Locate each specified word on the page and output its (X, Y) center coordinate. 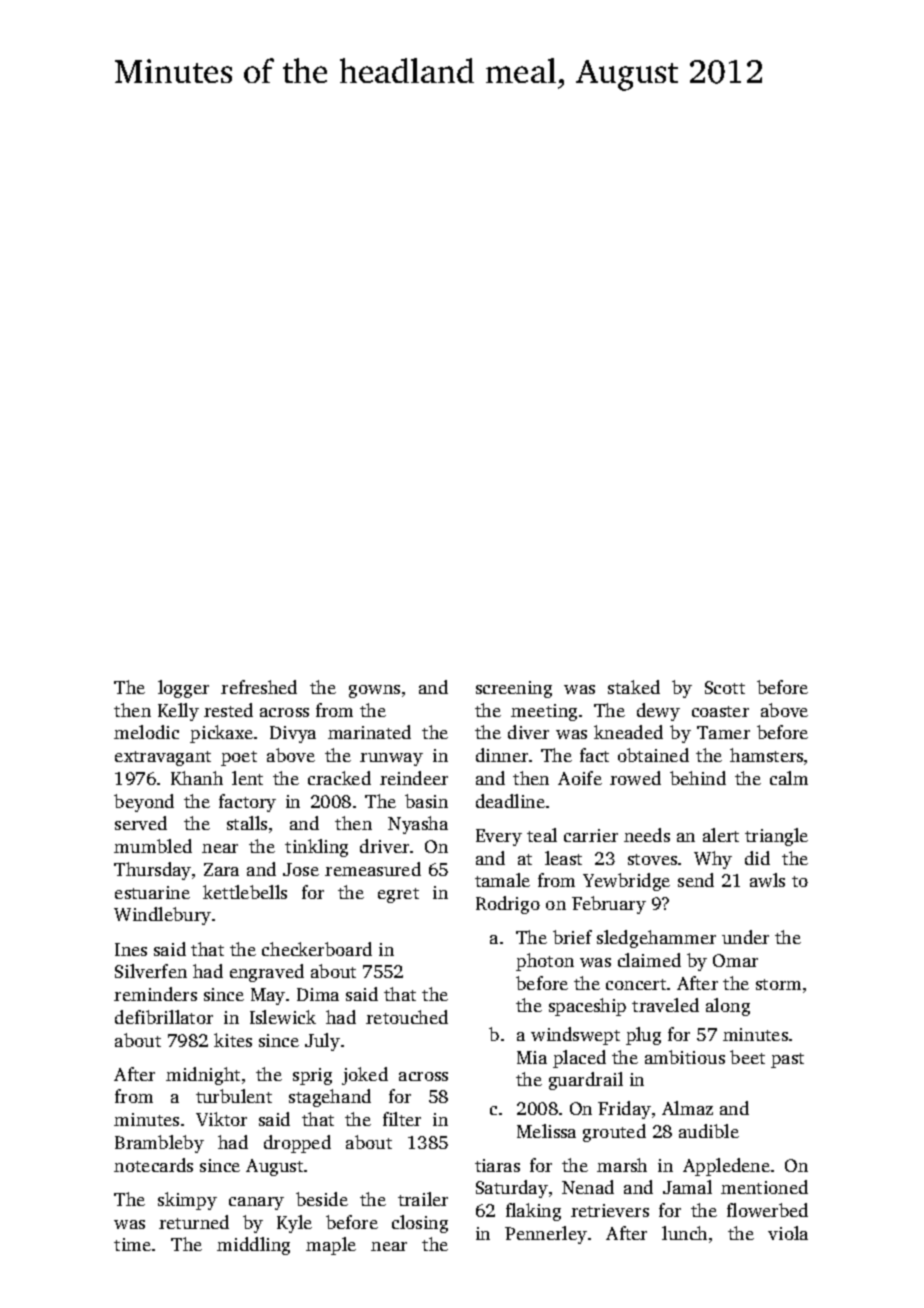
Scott (725, 687)
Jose (301, 869)
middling (253, 1246)
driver (384, 846)
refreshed (259, 687)
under (745, 937)
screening (514, 689)
